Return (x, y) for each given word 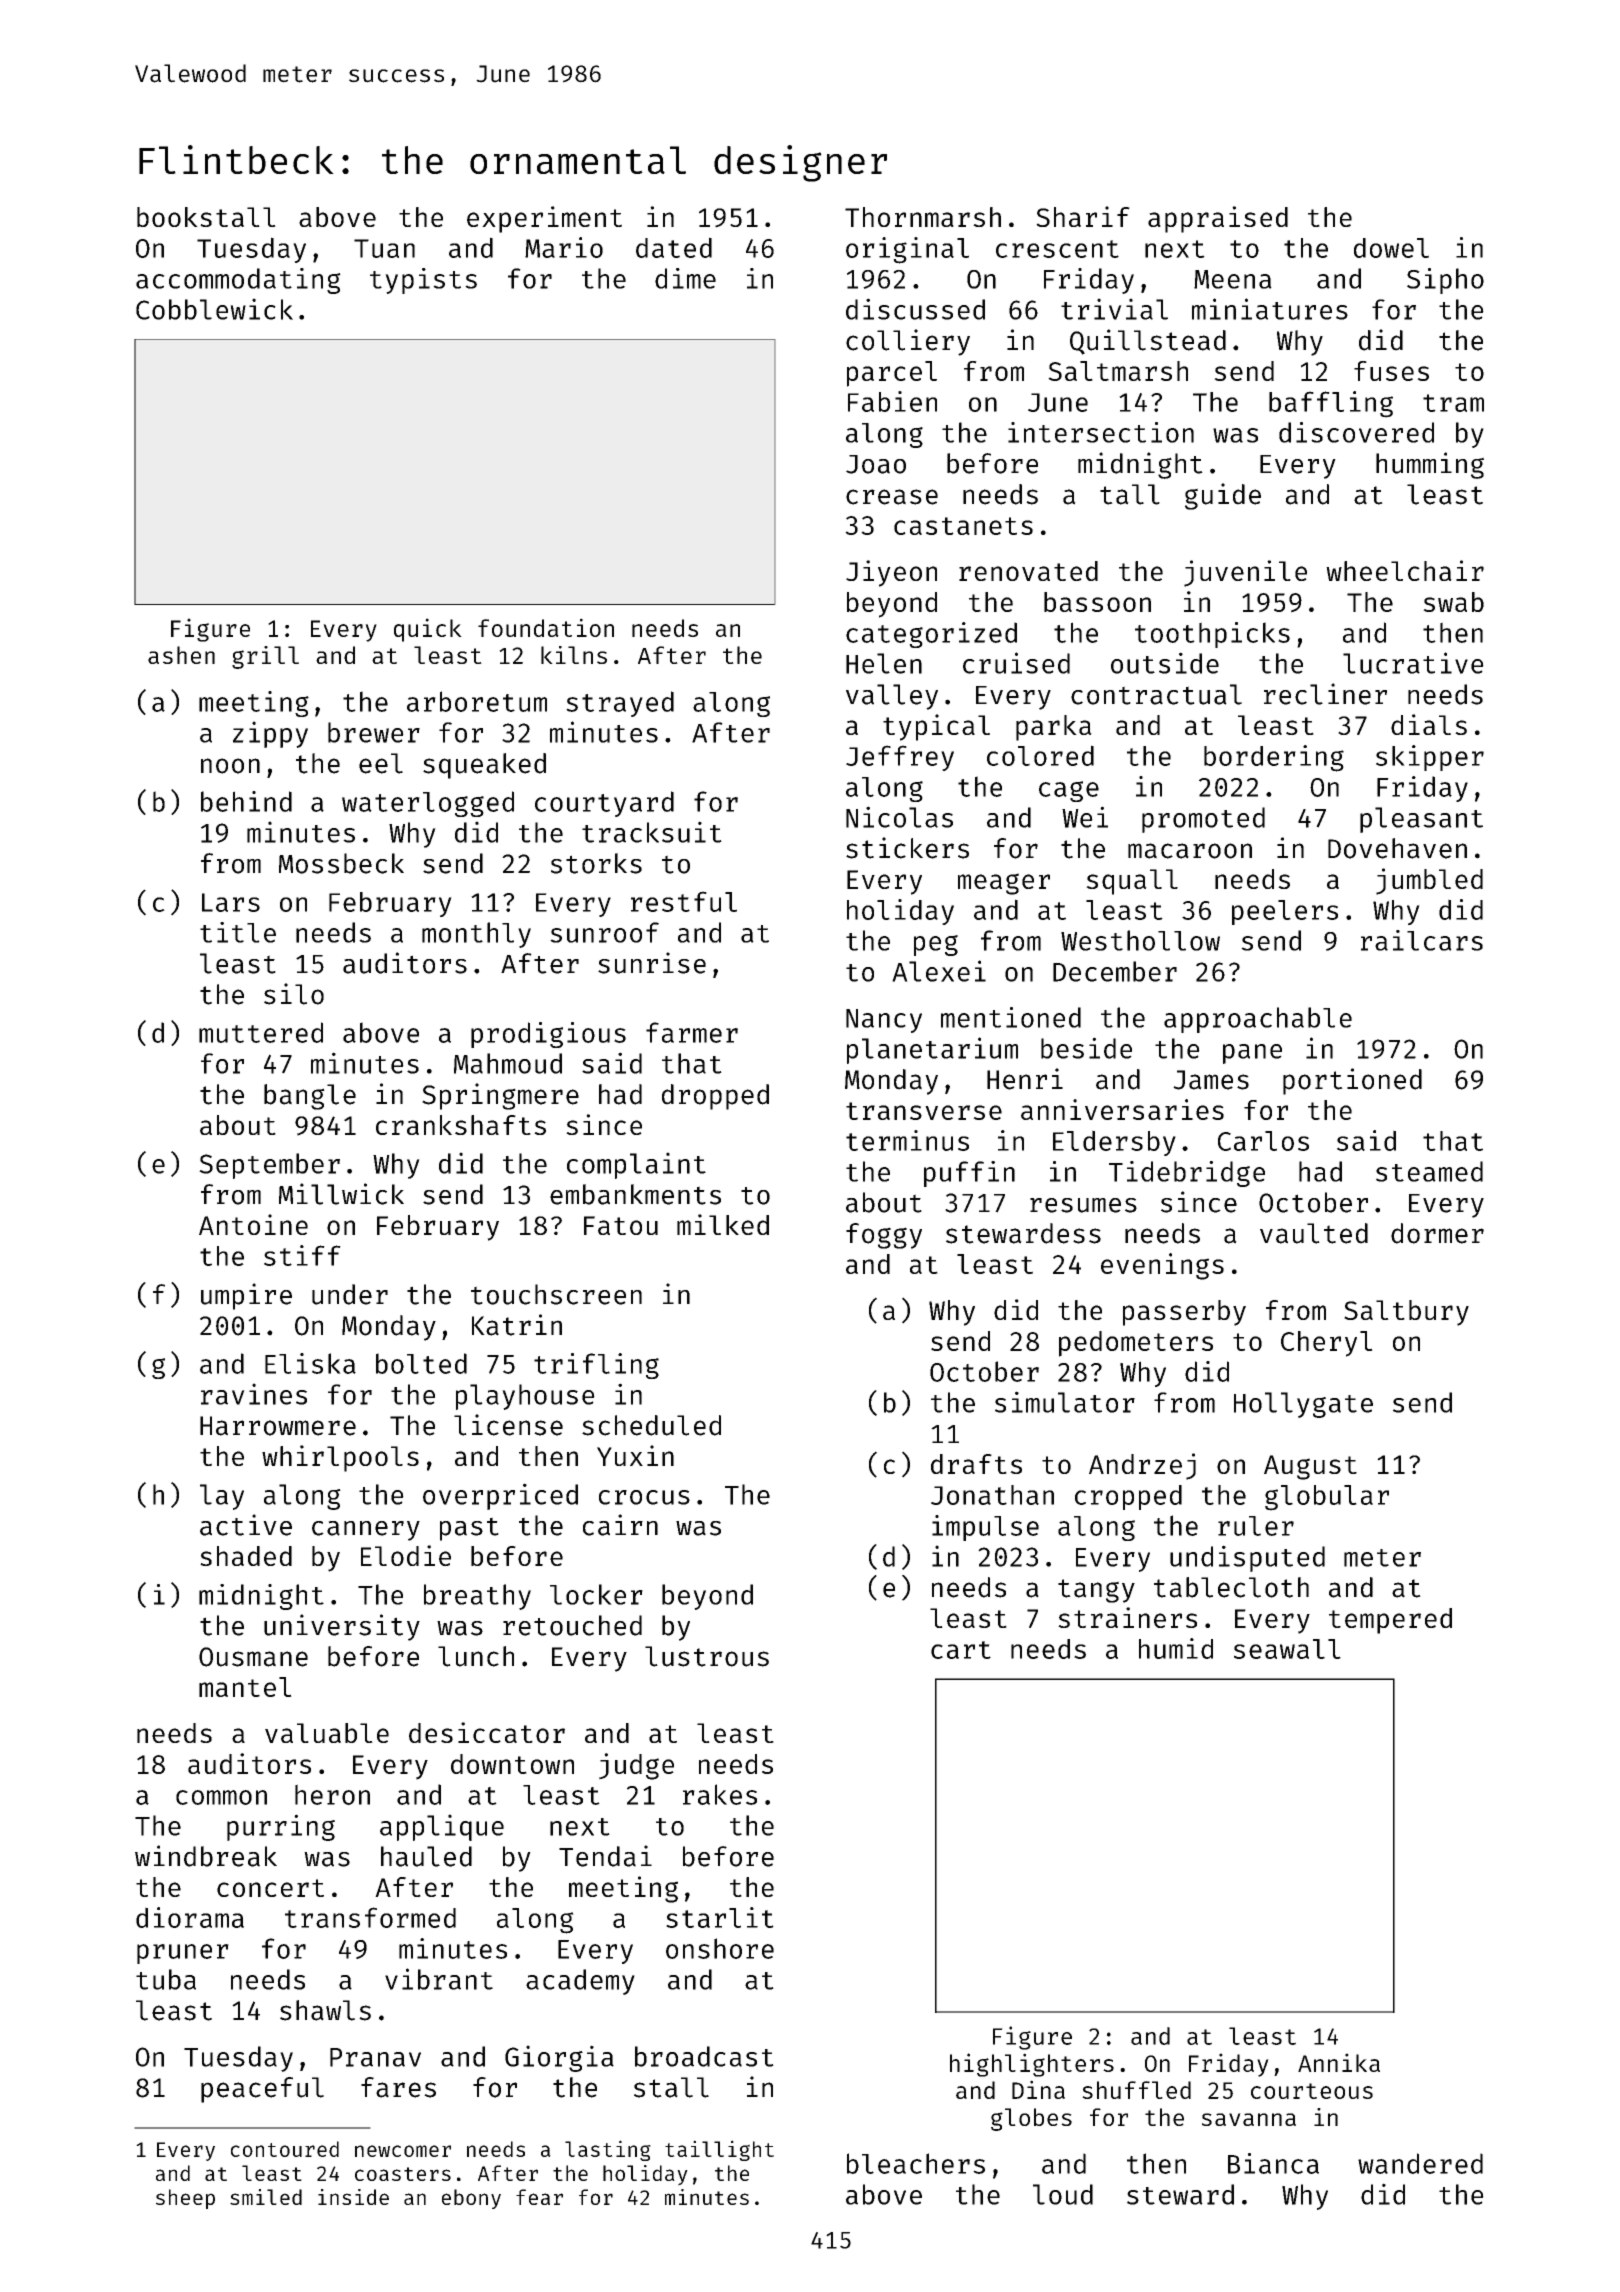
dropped (715, 1097)
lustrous (707, 1656)
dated (674, 247)
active (246, 1525)
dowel (1391, 248)
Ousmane (253, 1657)
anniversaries (1122, 1109)
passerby (1184, 1313)
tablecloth (1231, 1587)
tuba (166, 1979)
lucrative (1413, 663)
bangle (310, 1097)
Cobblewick (214, 309)
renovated (1028, 571)
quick (428, 630)
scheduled (651, 1425)
